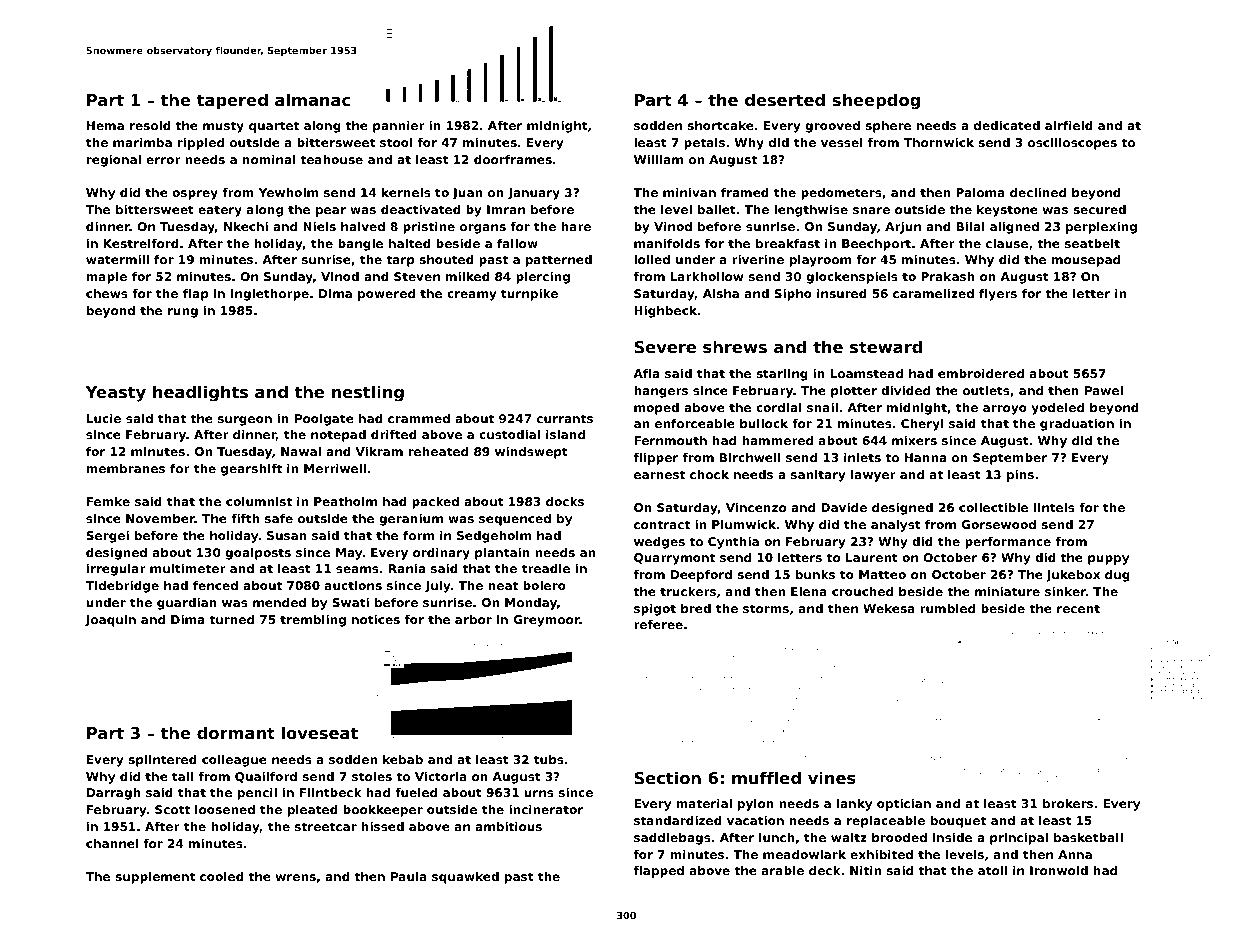  What do you see at coordinates (881, 854) in the screenshot?
I see `exhibited` at bounding box center [881, 854].
